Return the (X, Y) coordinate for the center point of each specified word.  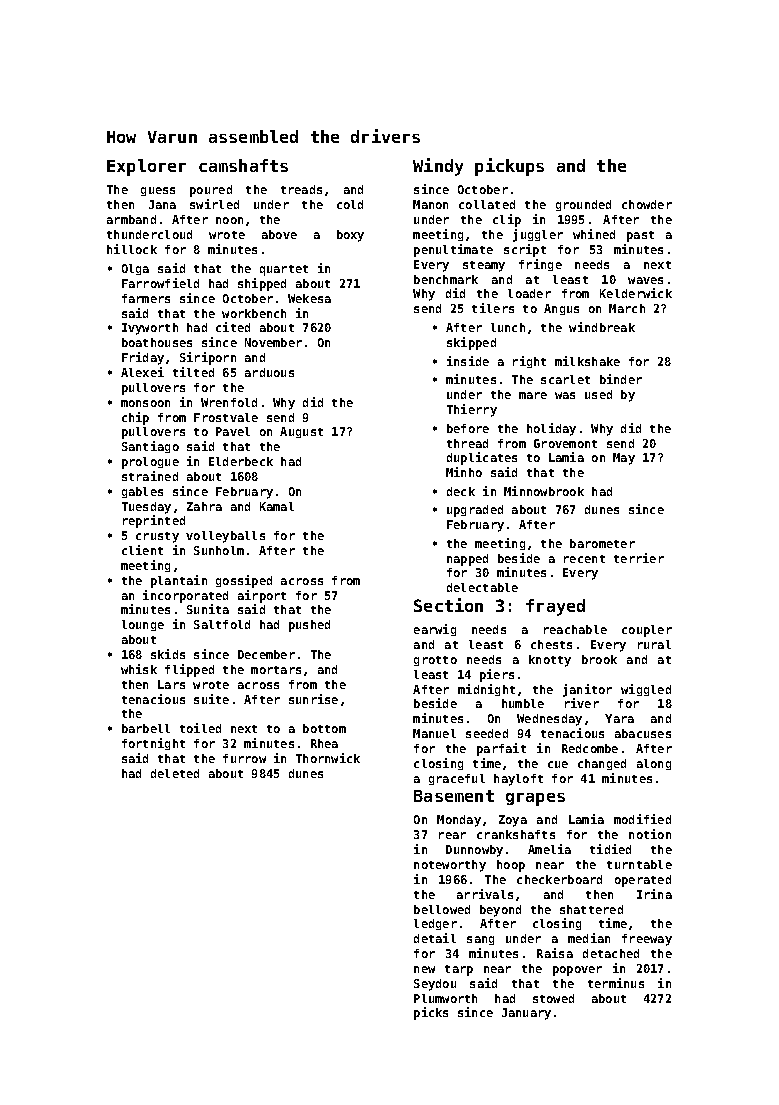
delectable (482, 587)
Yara (619, 718)
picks (431, 1013)
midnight (486, 690)
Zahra (204, 506)
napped (467, 560)
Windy (438, 167)
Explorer (146, 167)
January (526, 1014)
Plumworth (445, 998)
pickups (509, 167)
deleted (175, 773)
